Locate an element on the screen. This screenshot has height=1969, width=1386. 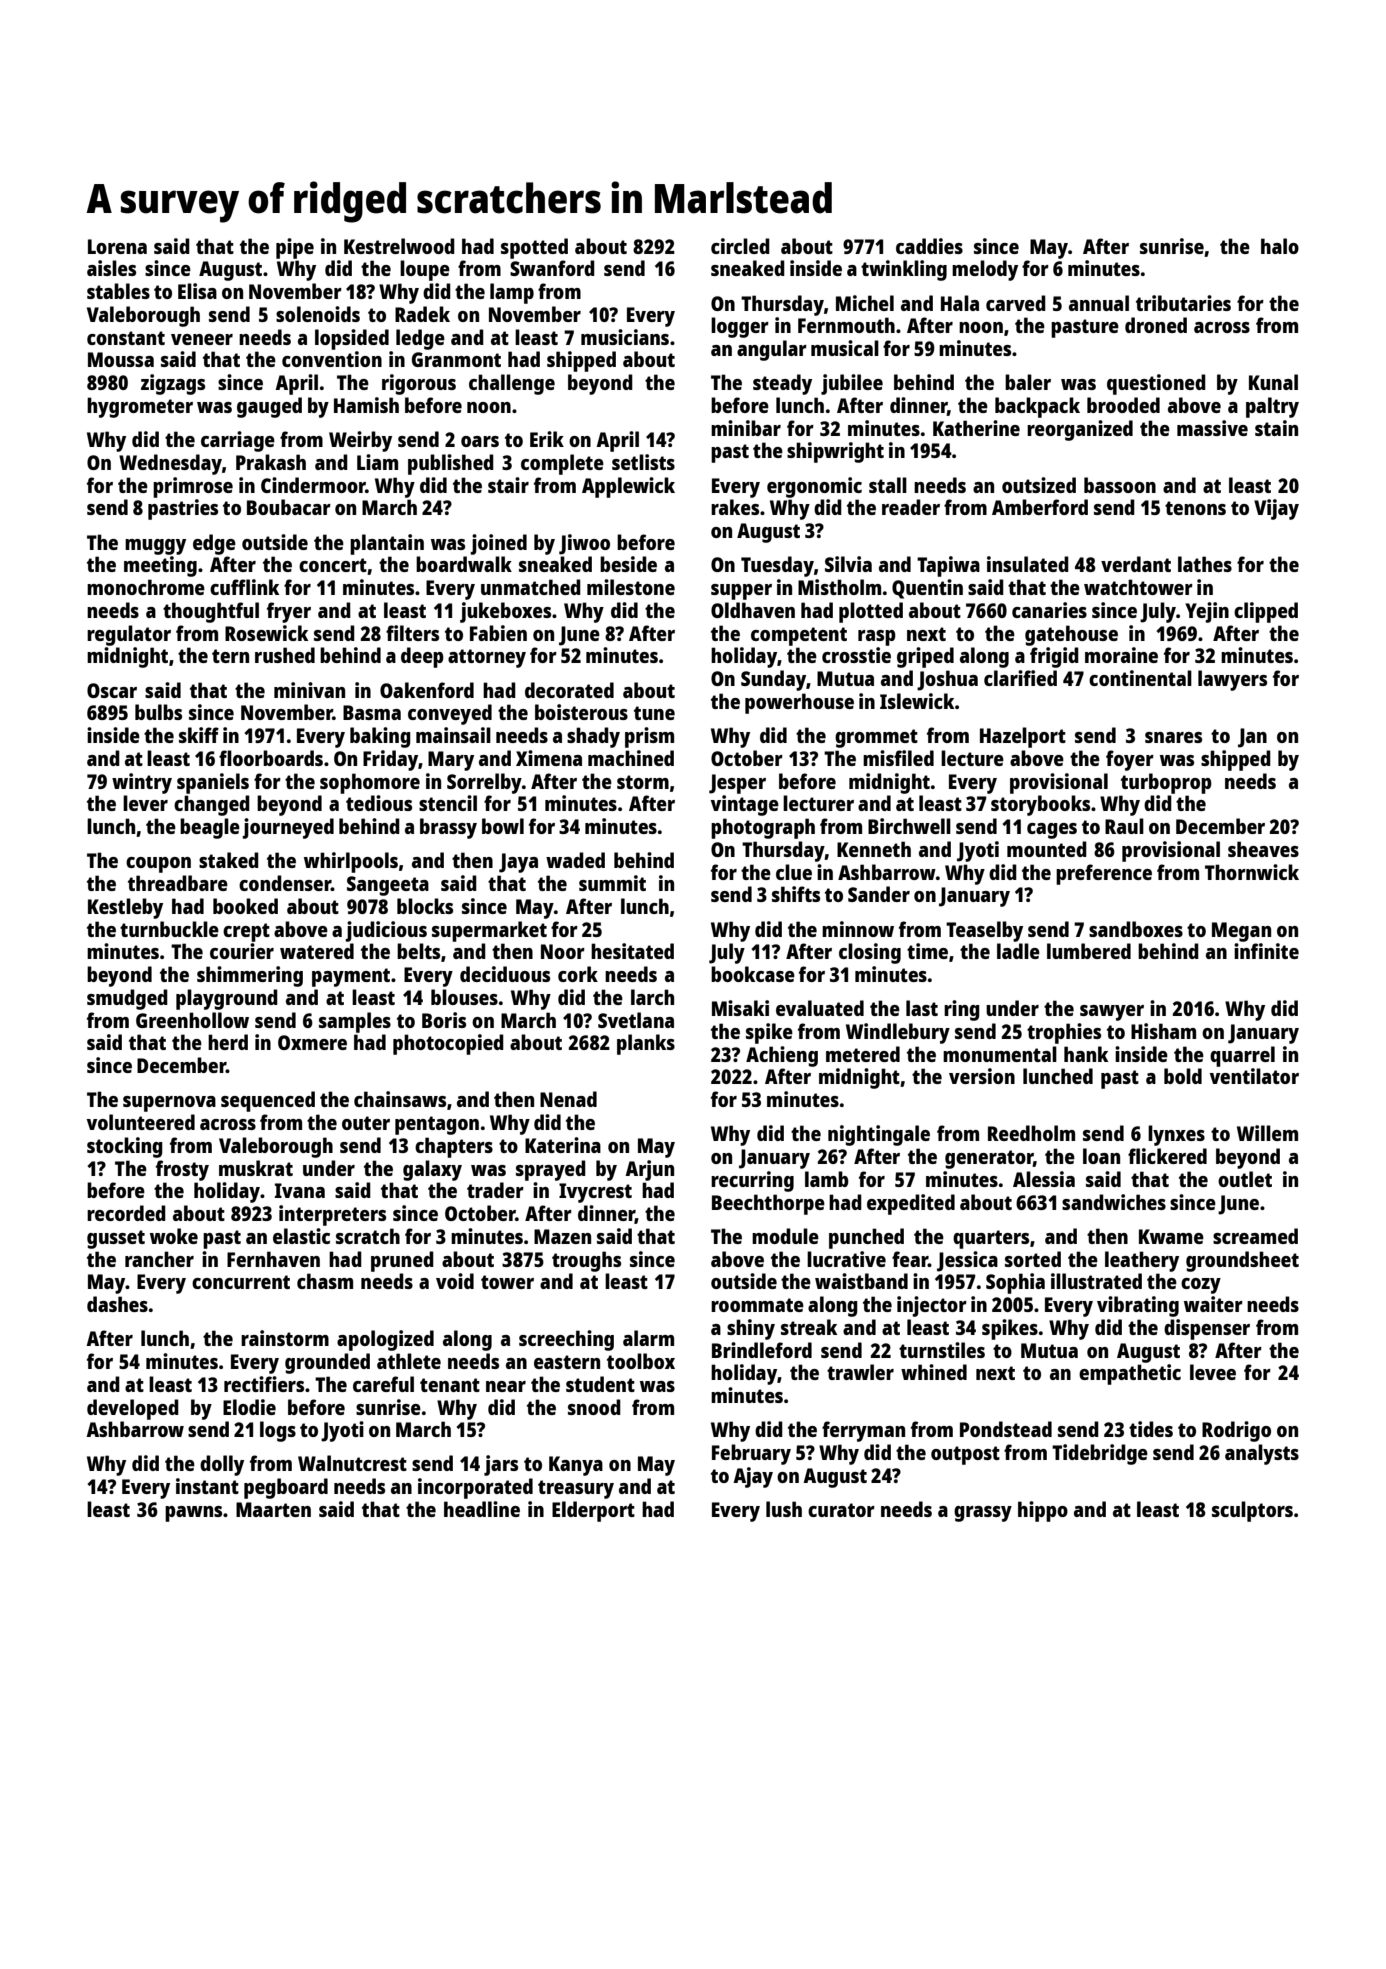
musicians is located at coordinates (625, 337).
